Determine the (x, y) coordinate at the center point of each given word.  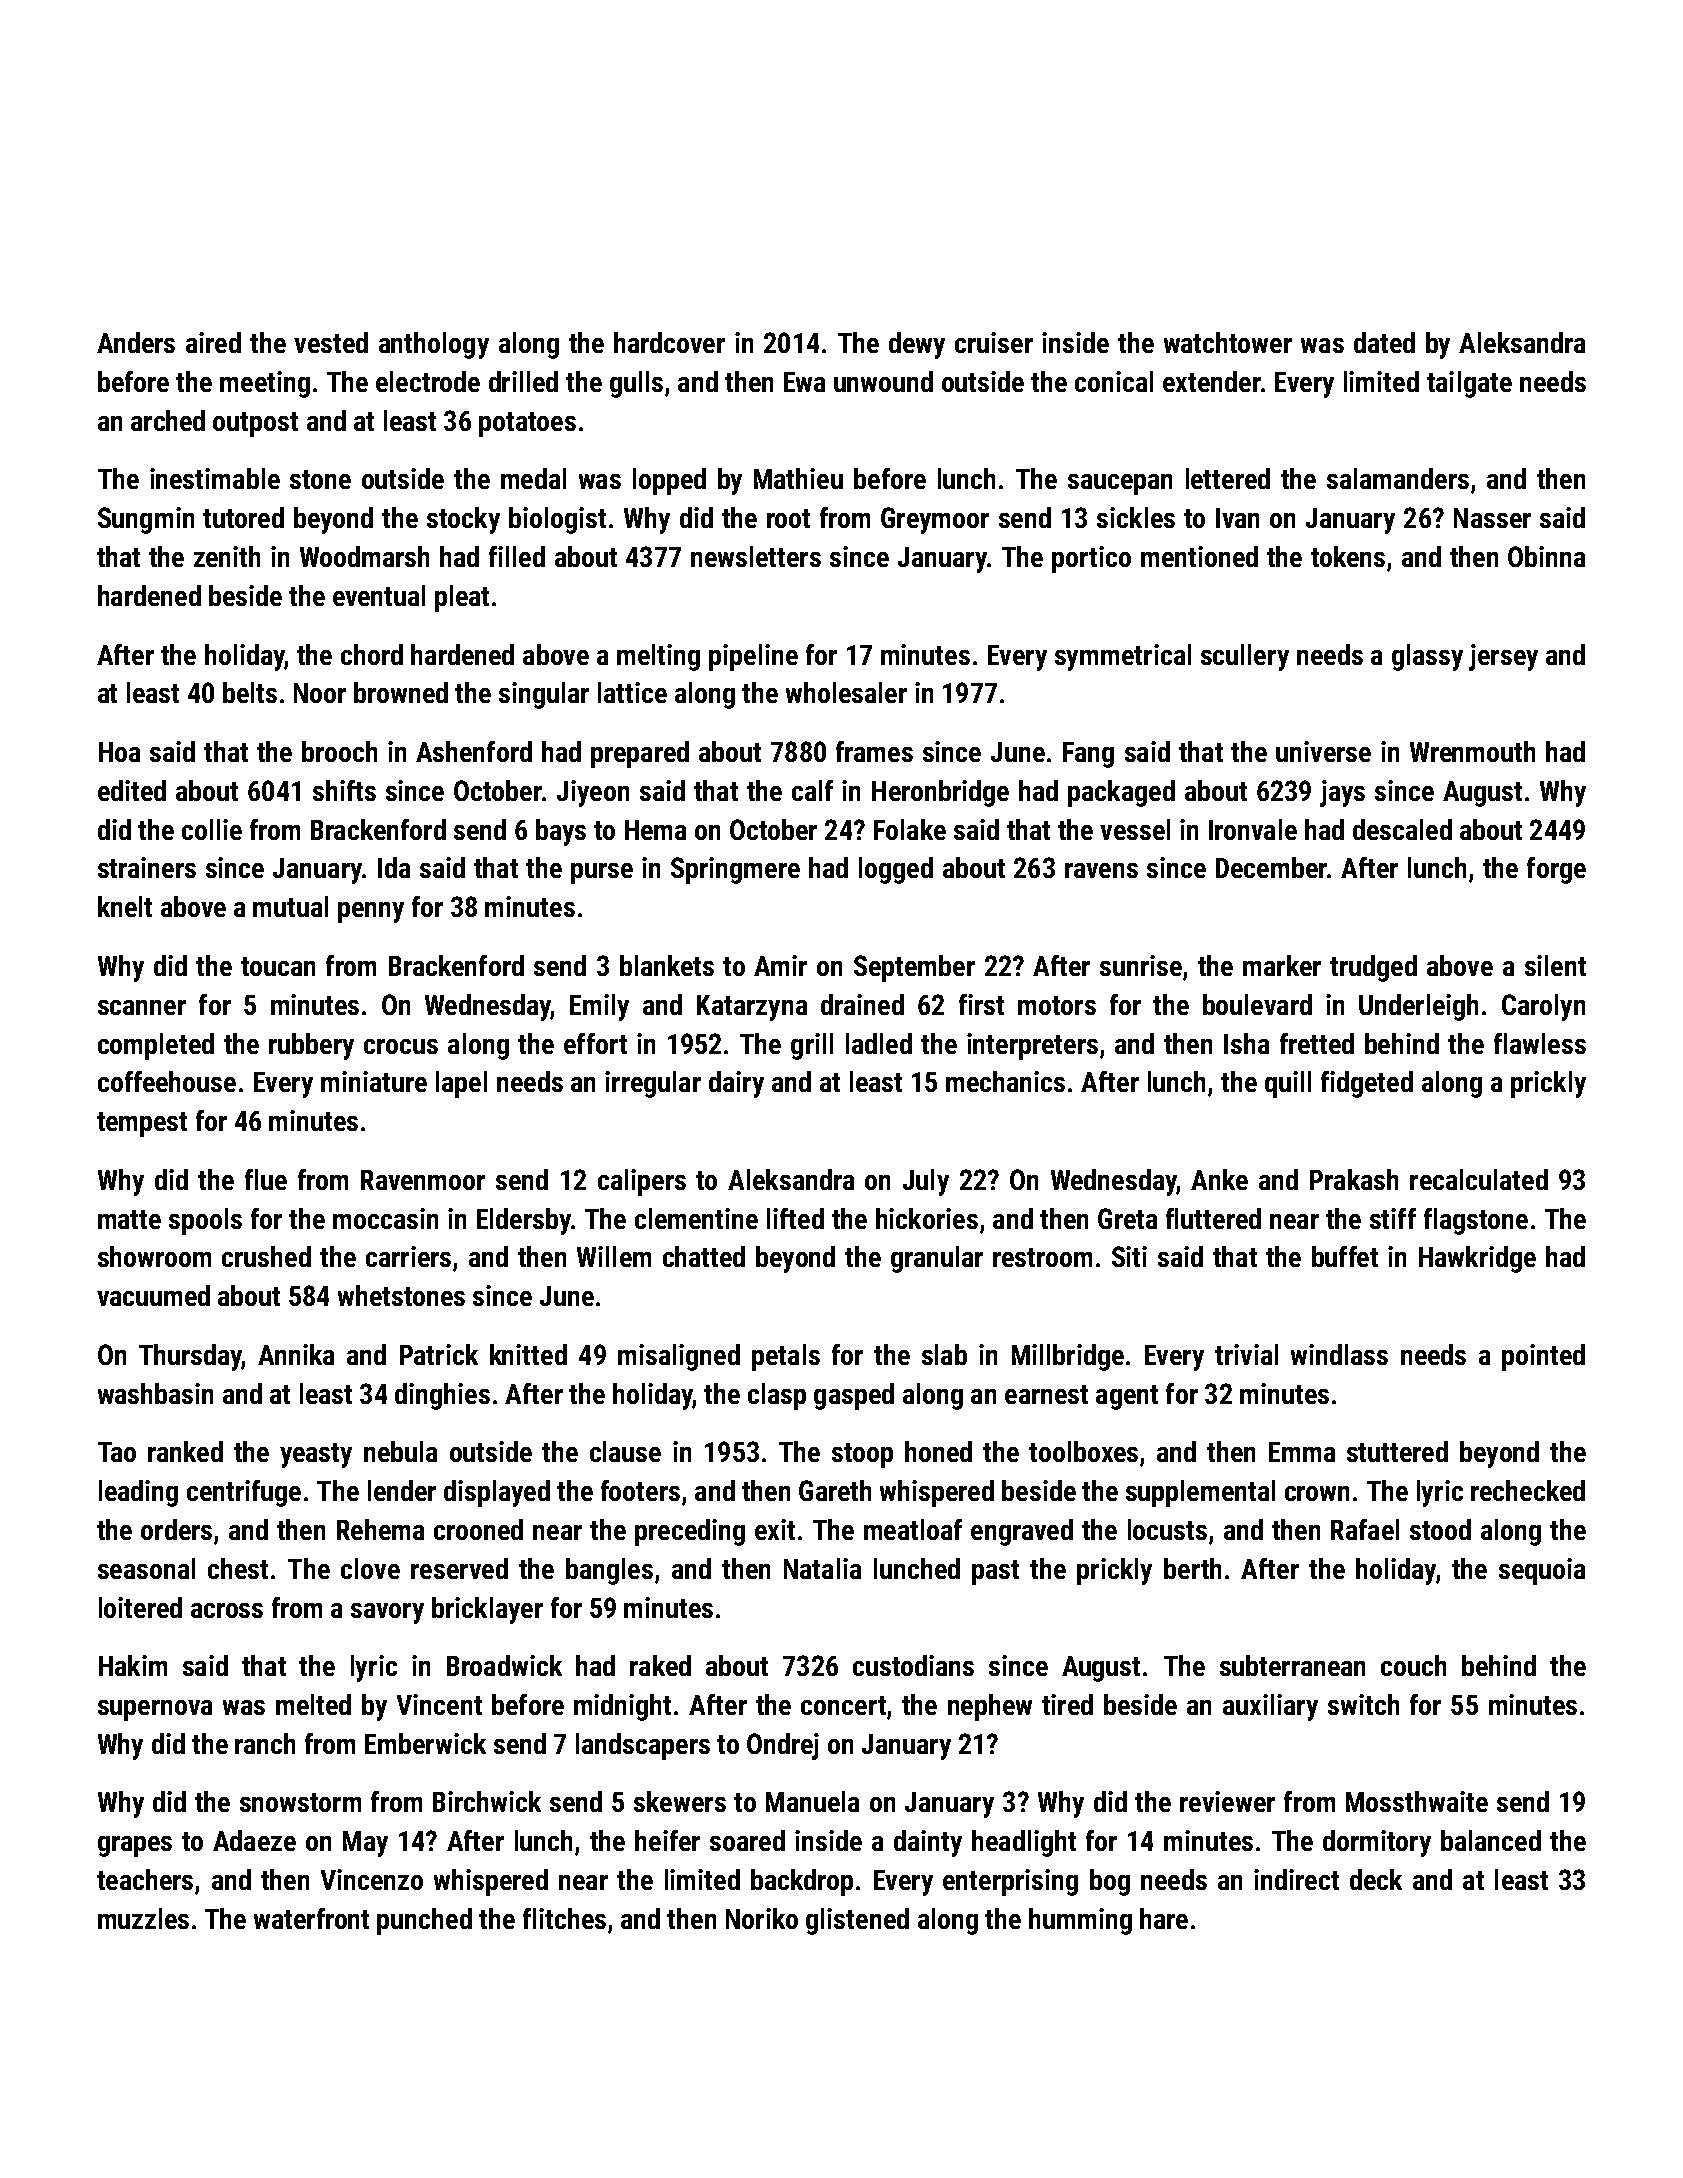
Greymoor (935, 520)
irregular (653, 1084)
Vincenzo (372, 1879)
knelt (125, 906)
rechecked (1528, 1490)
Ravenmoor (423, 1180)
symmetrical (1123, 657)
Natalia (822, 1568)
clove (370, 1568)
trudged (1373, 968)
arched (168, 420)
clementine (696, 1218)
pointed (1543, 1357)
